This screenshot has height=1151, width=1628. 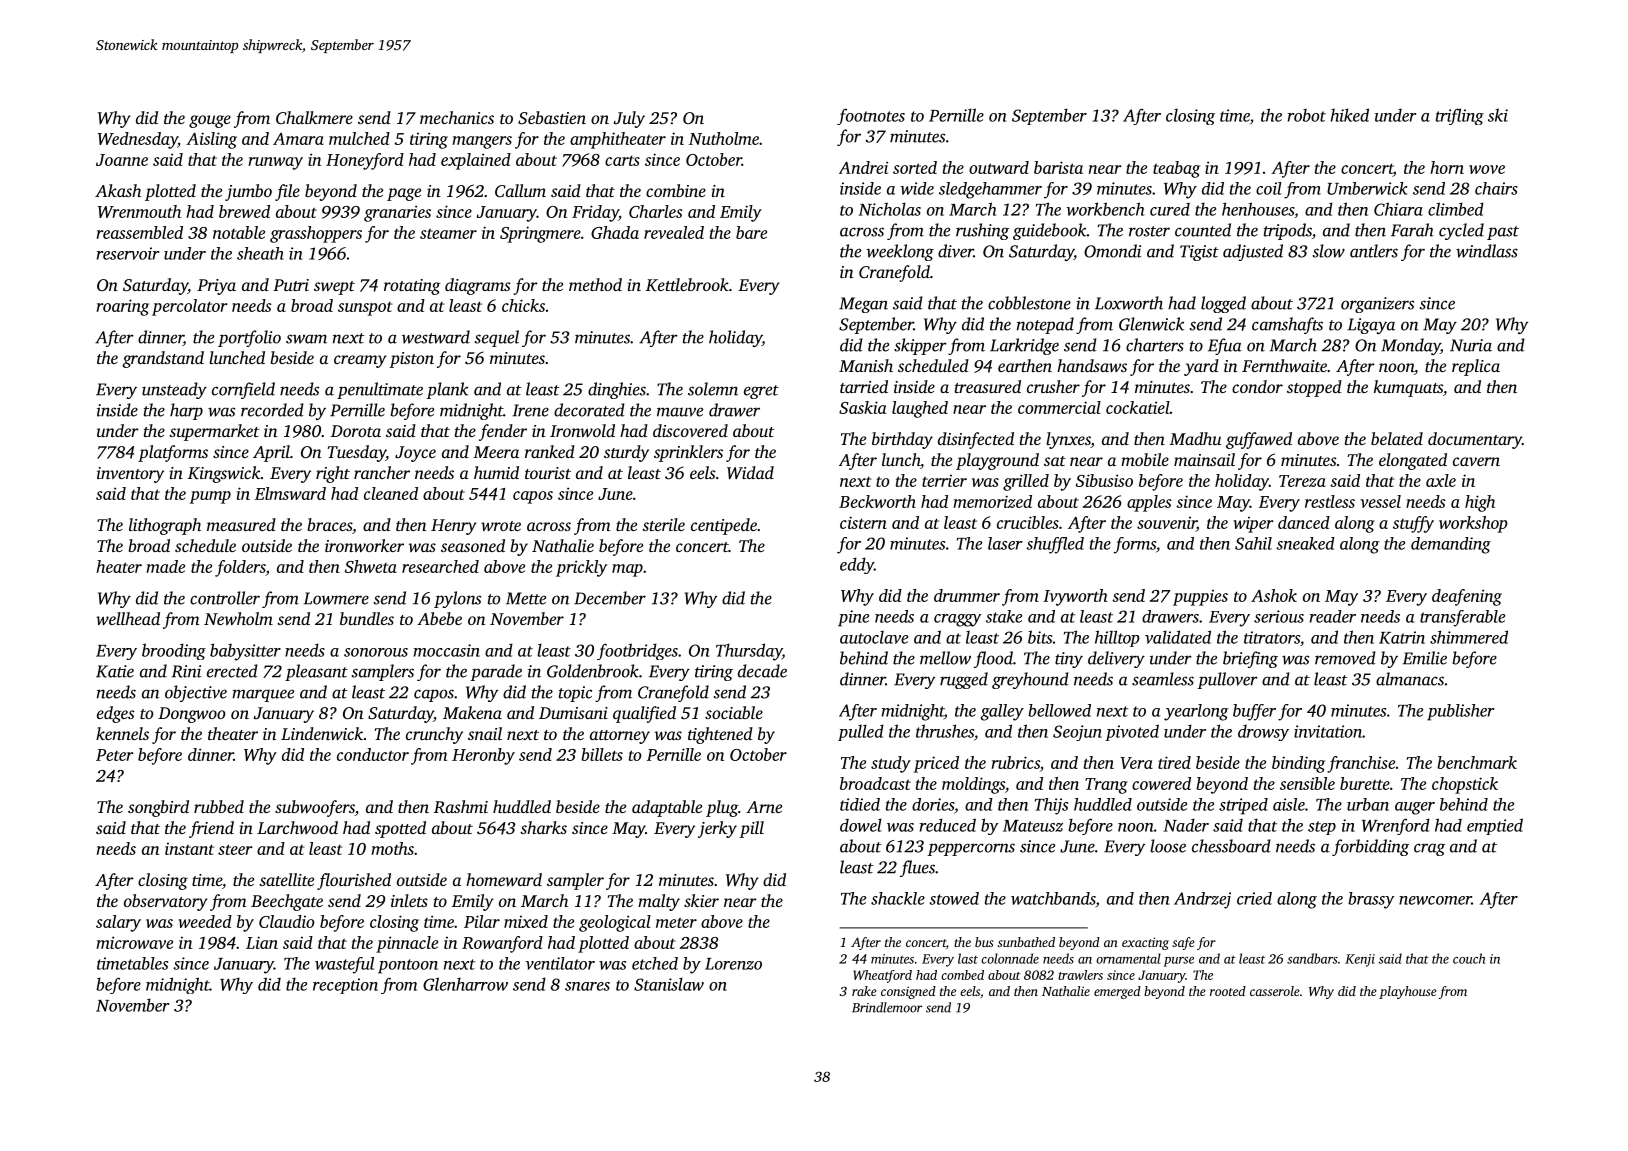 I want to click on newcomer, so click(x=1435, y=900).
